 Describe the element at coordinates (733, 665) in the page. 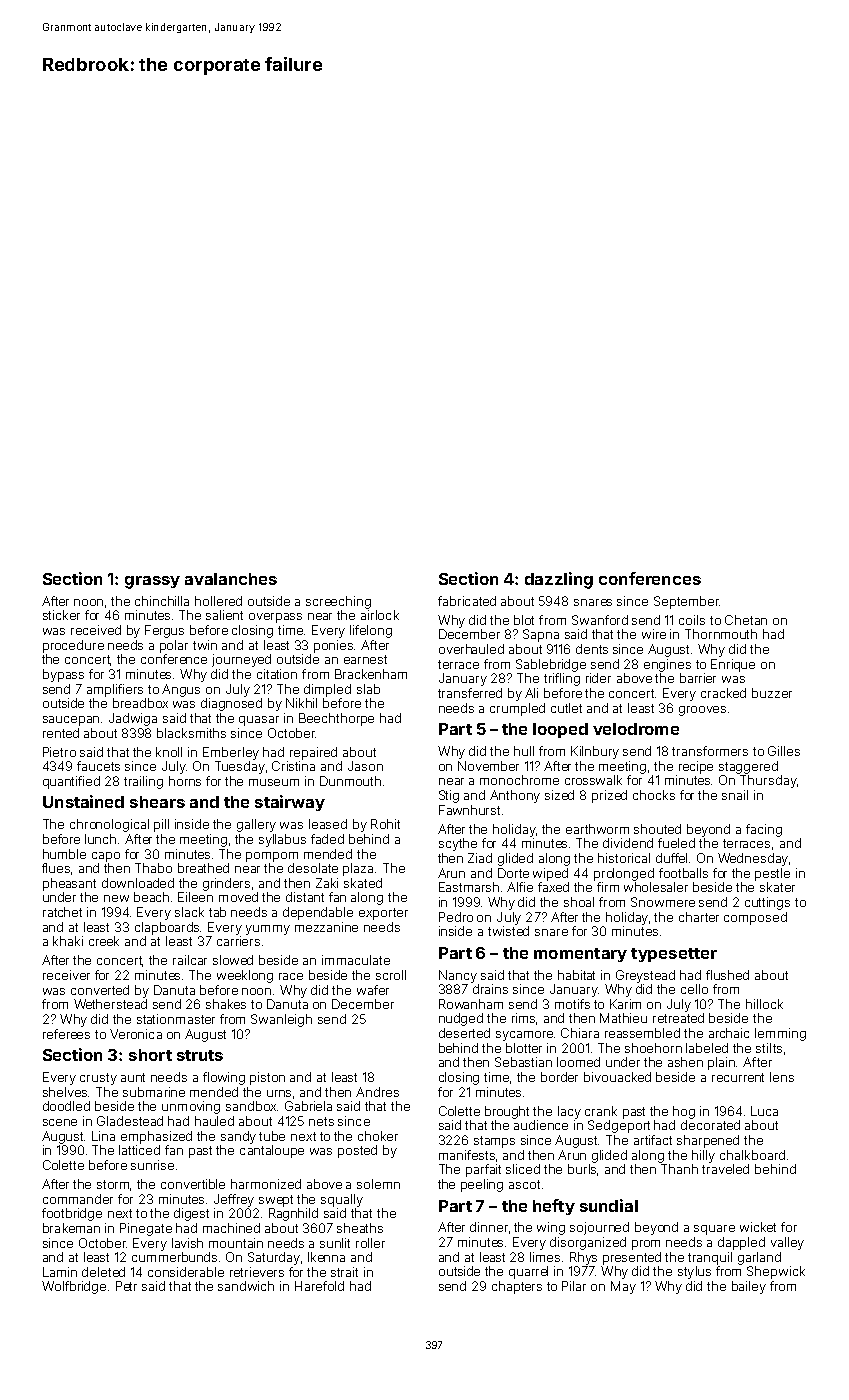

I see `Enrique` at that location.
